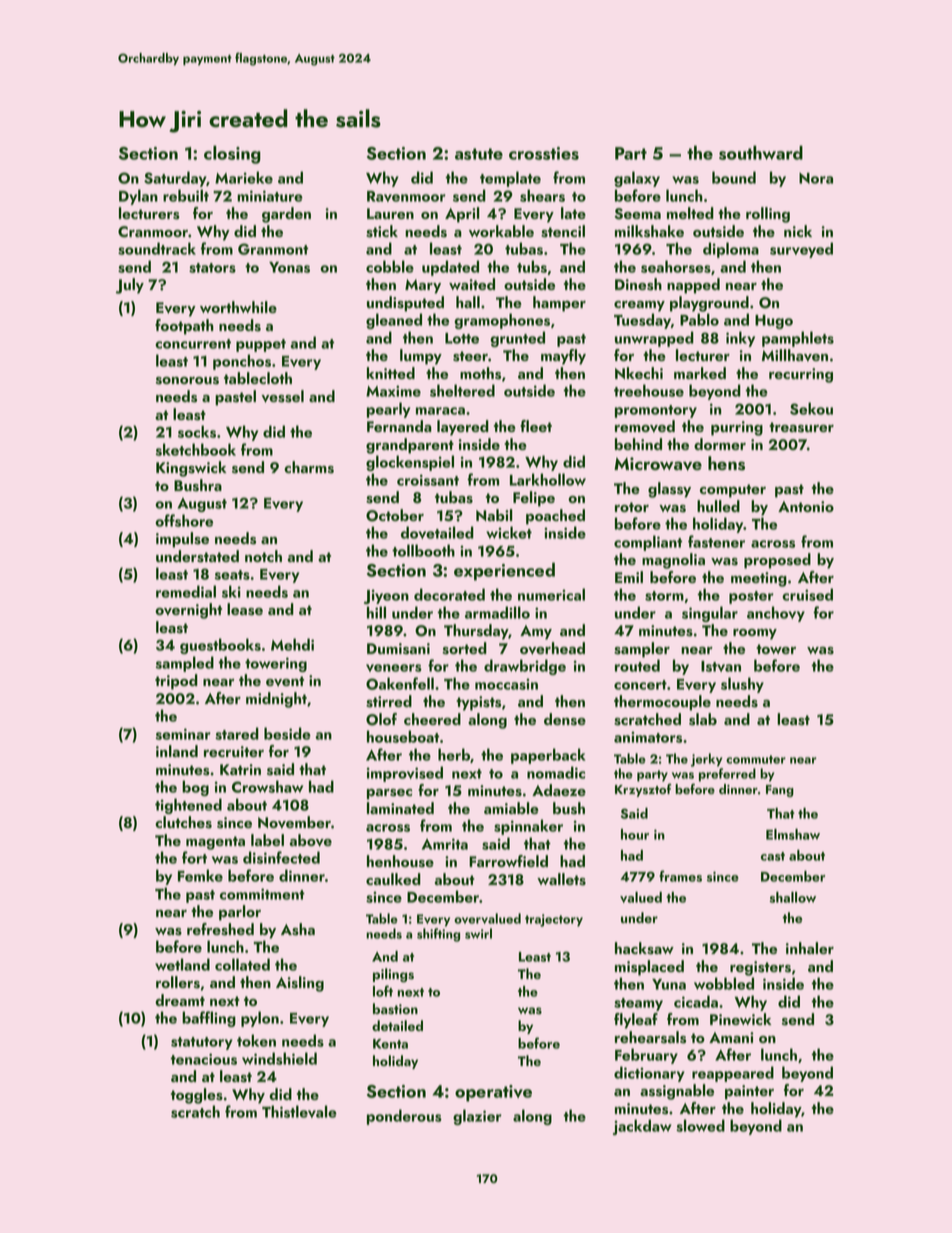 The height and width of the screenshot is (1233, 952). I want to click on Jiyeon, so click(386, 596).
